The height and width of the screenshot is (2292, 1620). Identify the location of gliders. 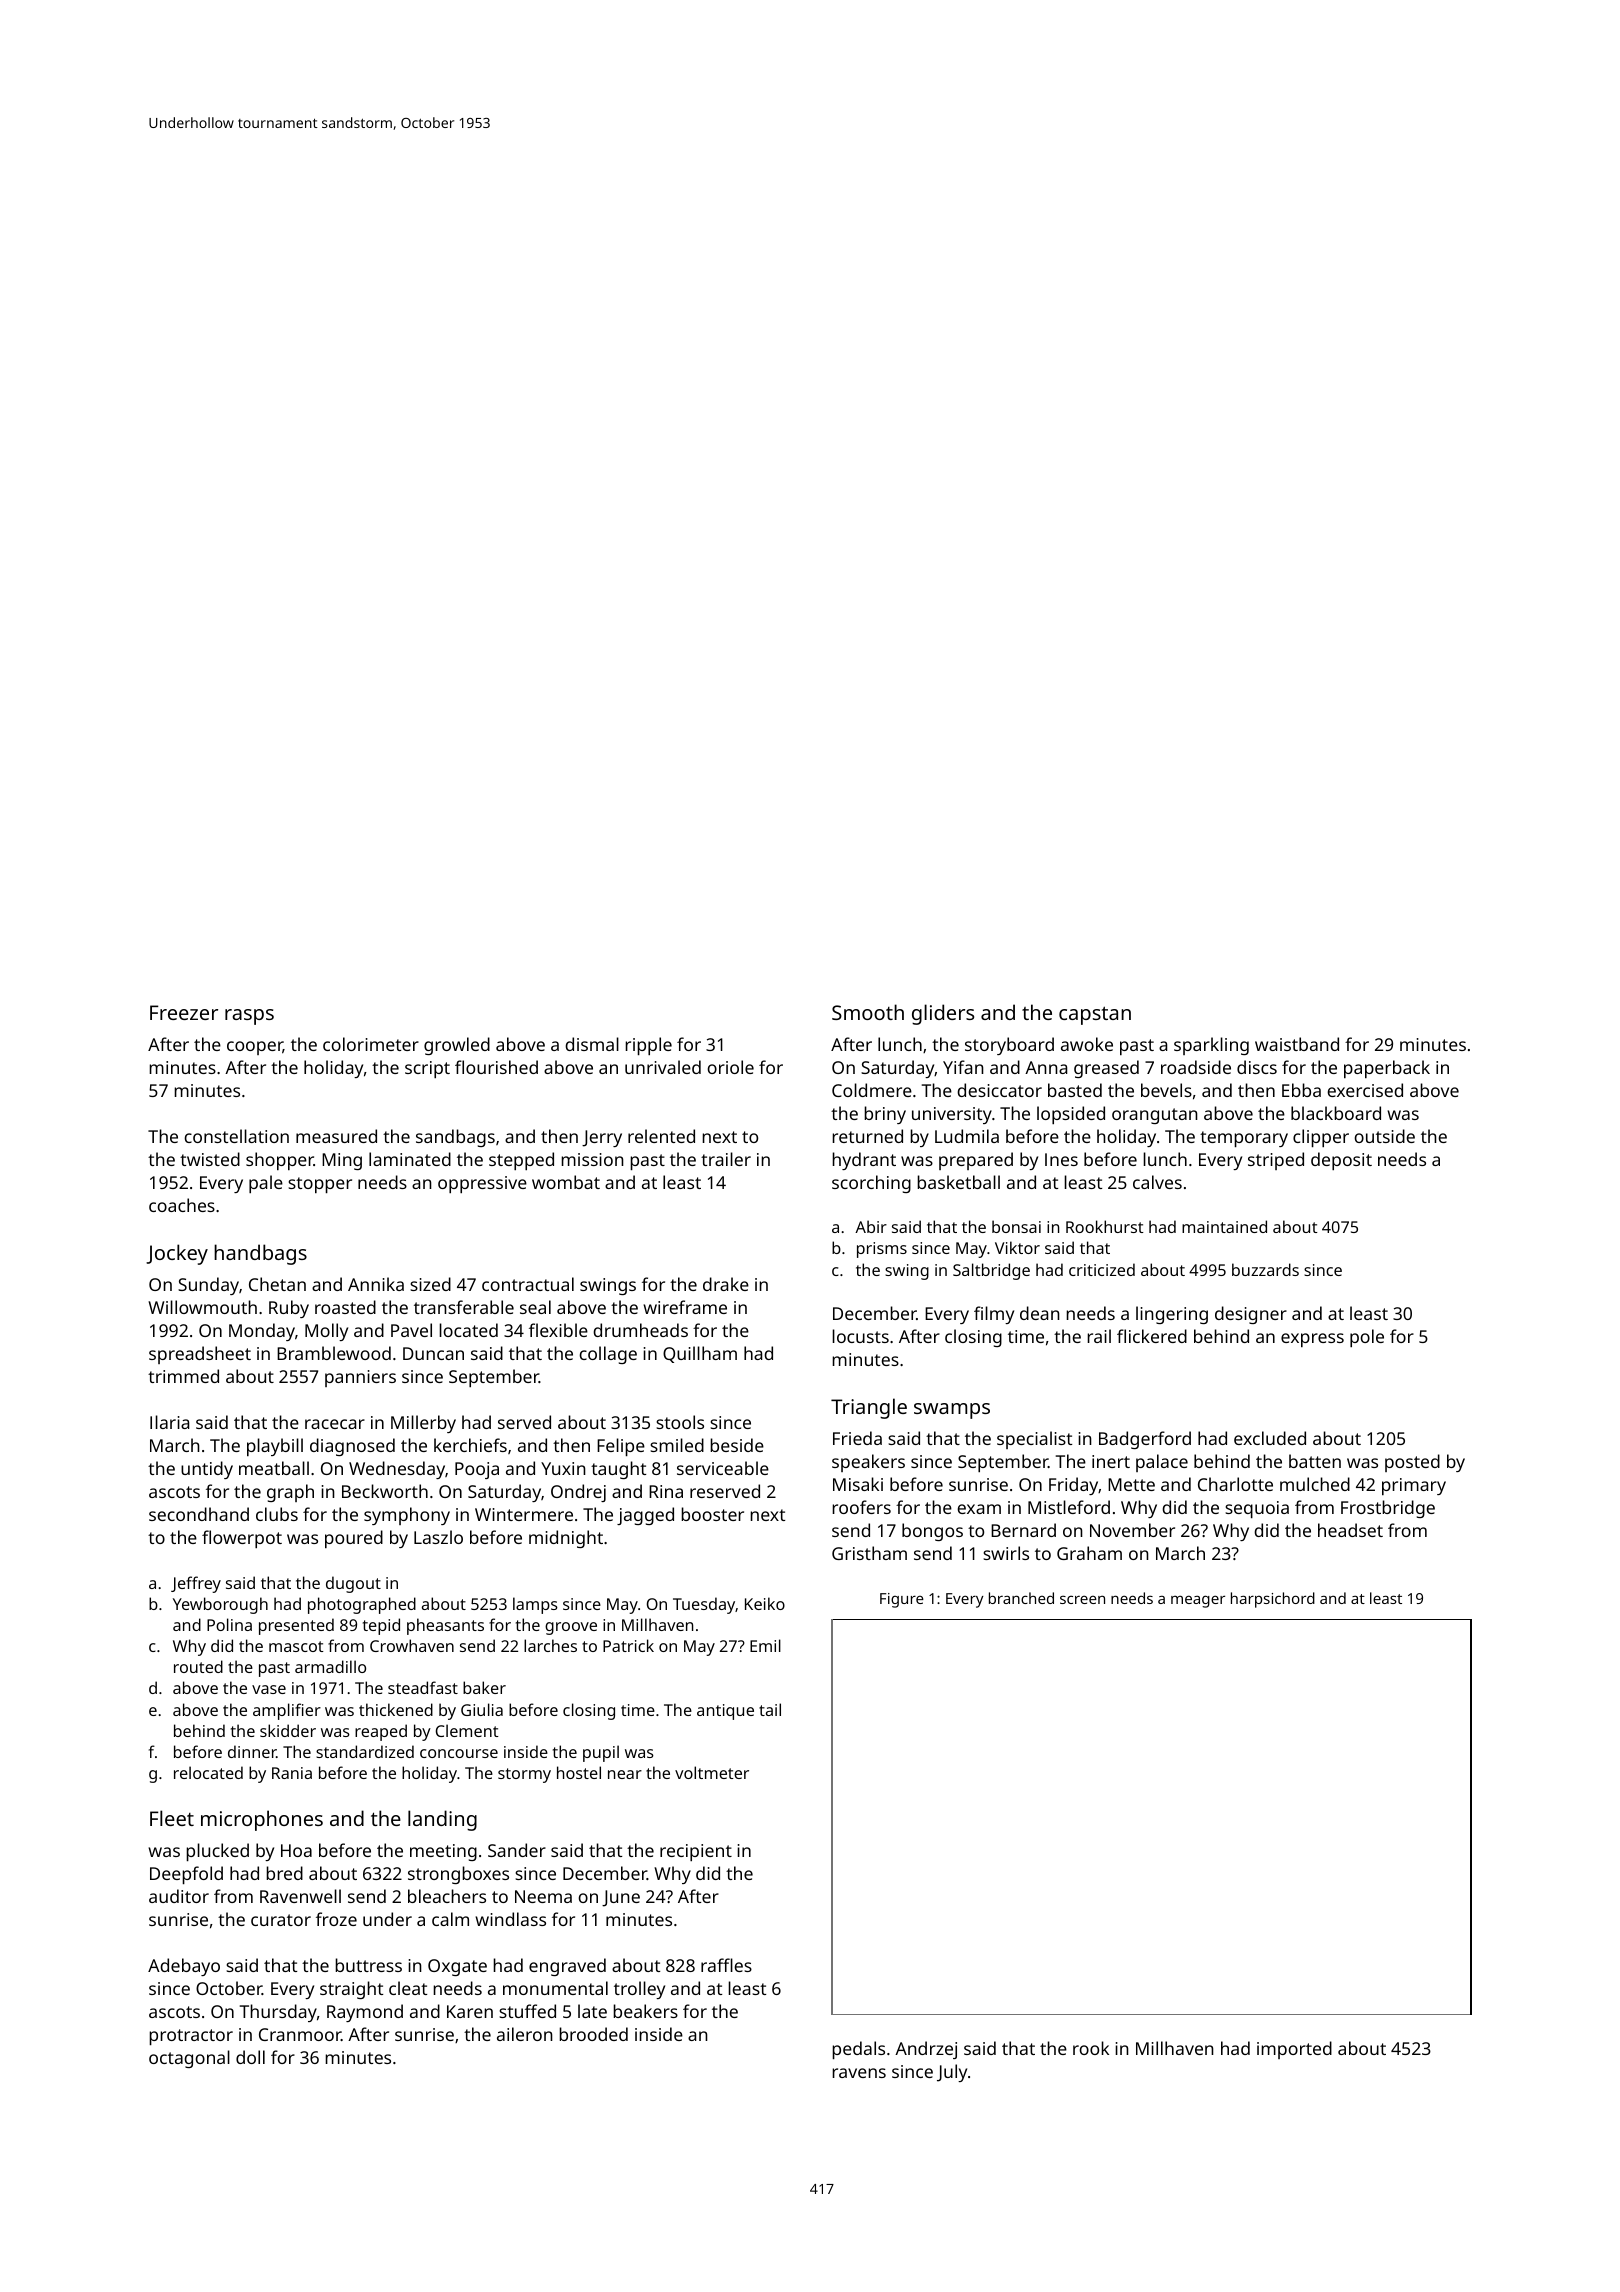
(943, 1014).
